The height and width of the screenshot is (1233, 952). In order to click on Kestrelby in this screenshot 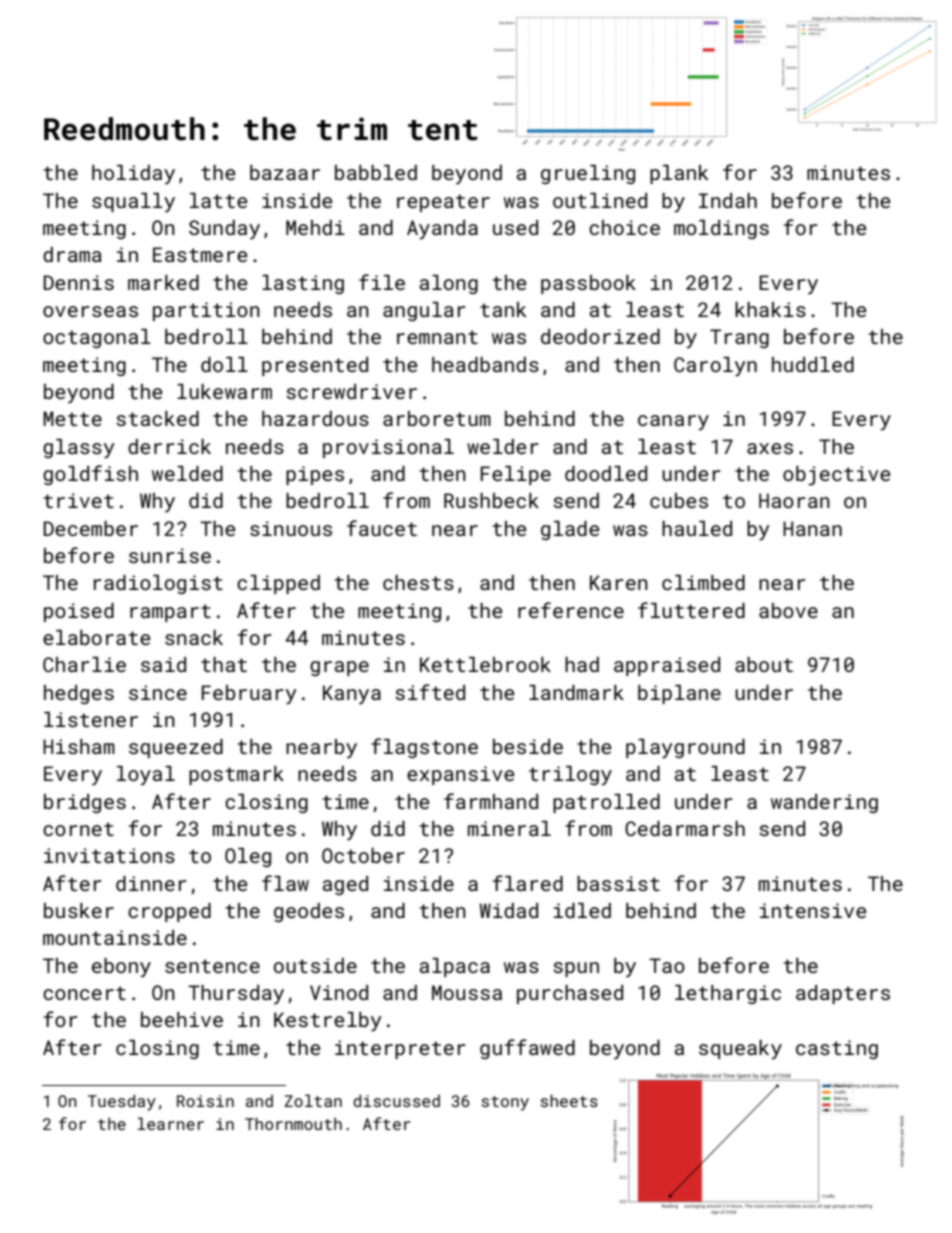, I will do `click(327, 1022)`.
